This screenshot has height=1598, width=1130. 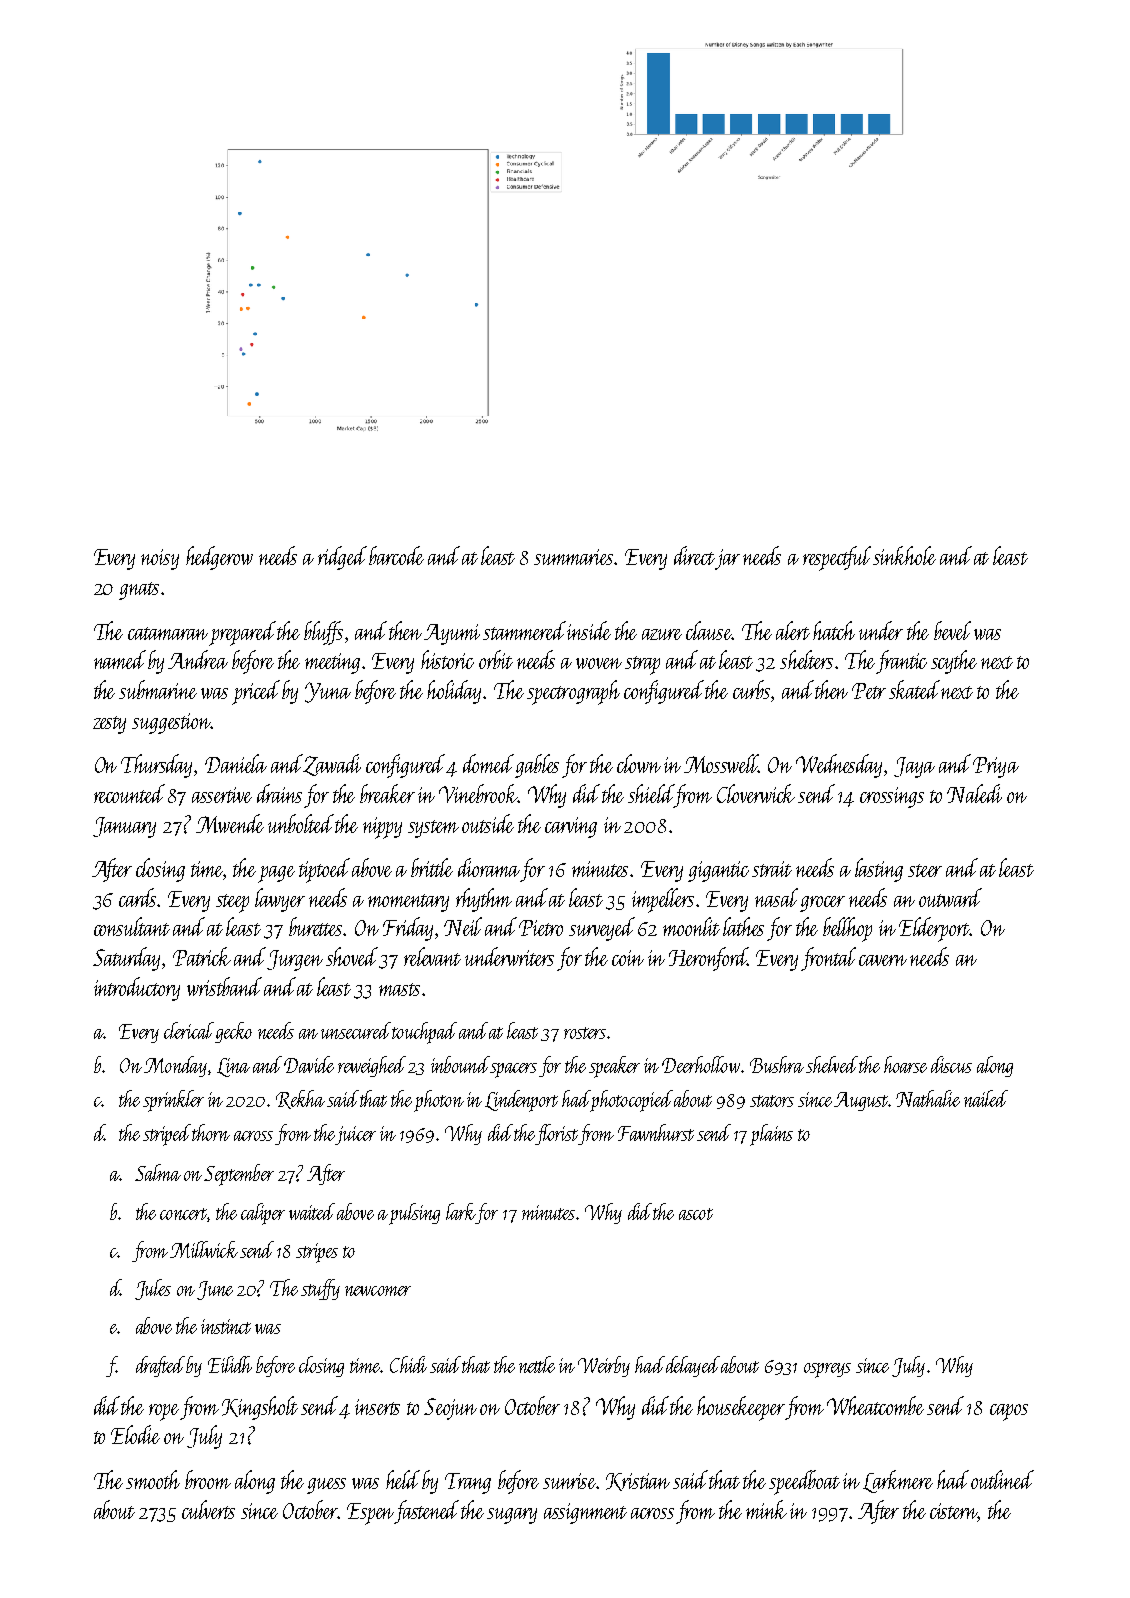 I want to click on unbolted, so click(x=301, y=823).
